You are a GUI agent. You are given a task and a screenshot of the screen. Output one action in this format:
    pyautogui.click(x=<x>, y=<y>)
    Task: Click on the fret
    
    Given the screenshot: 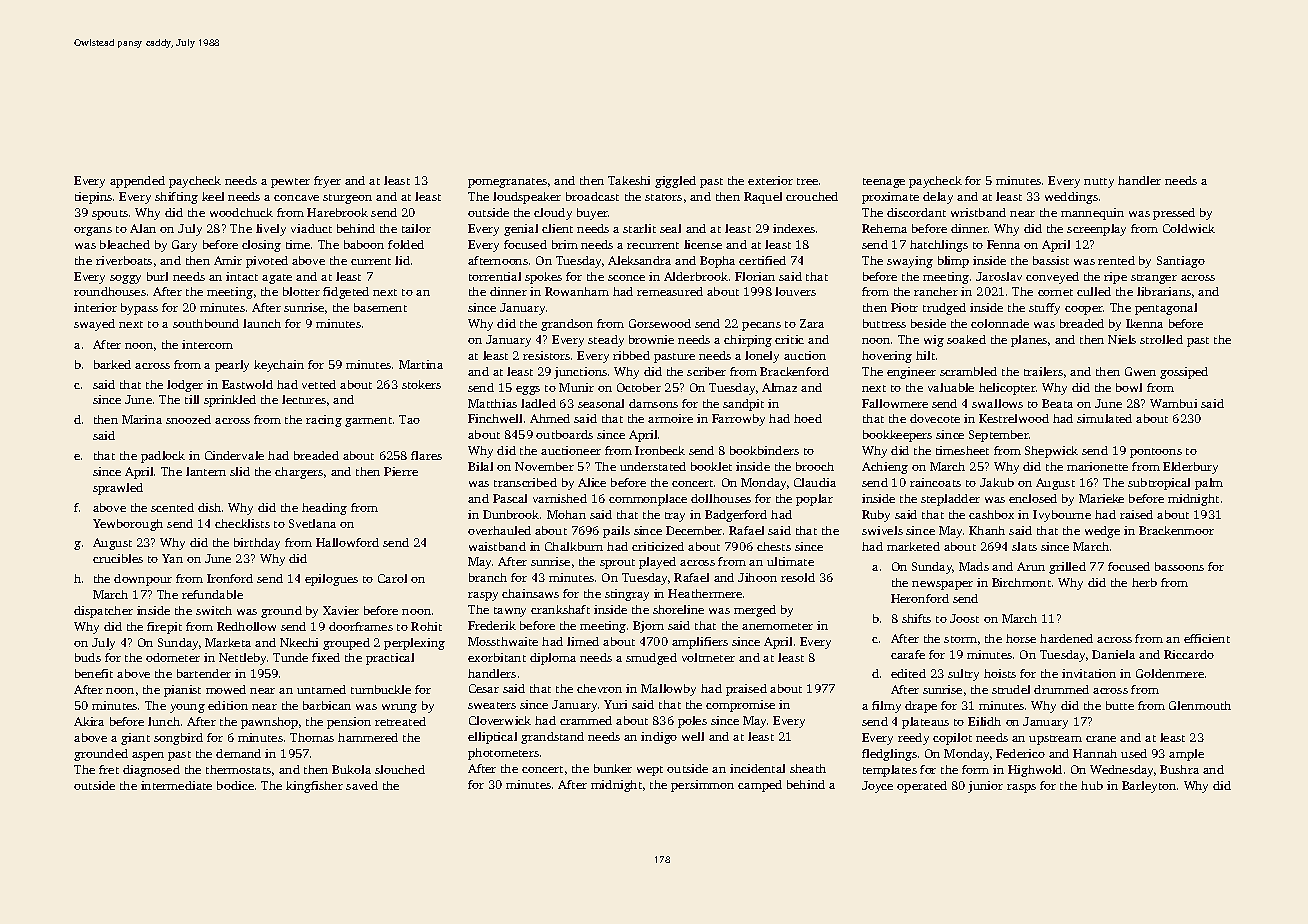 What is the action you would take?
    pyautogui.click(x=109, y=769)
